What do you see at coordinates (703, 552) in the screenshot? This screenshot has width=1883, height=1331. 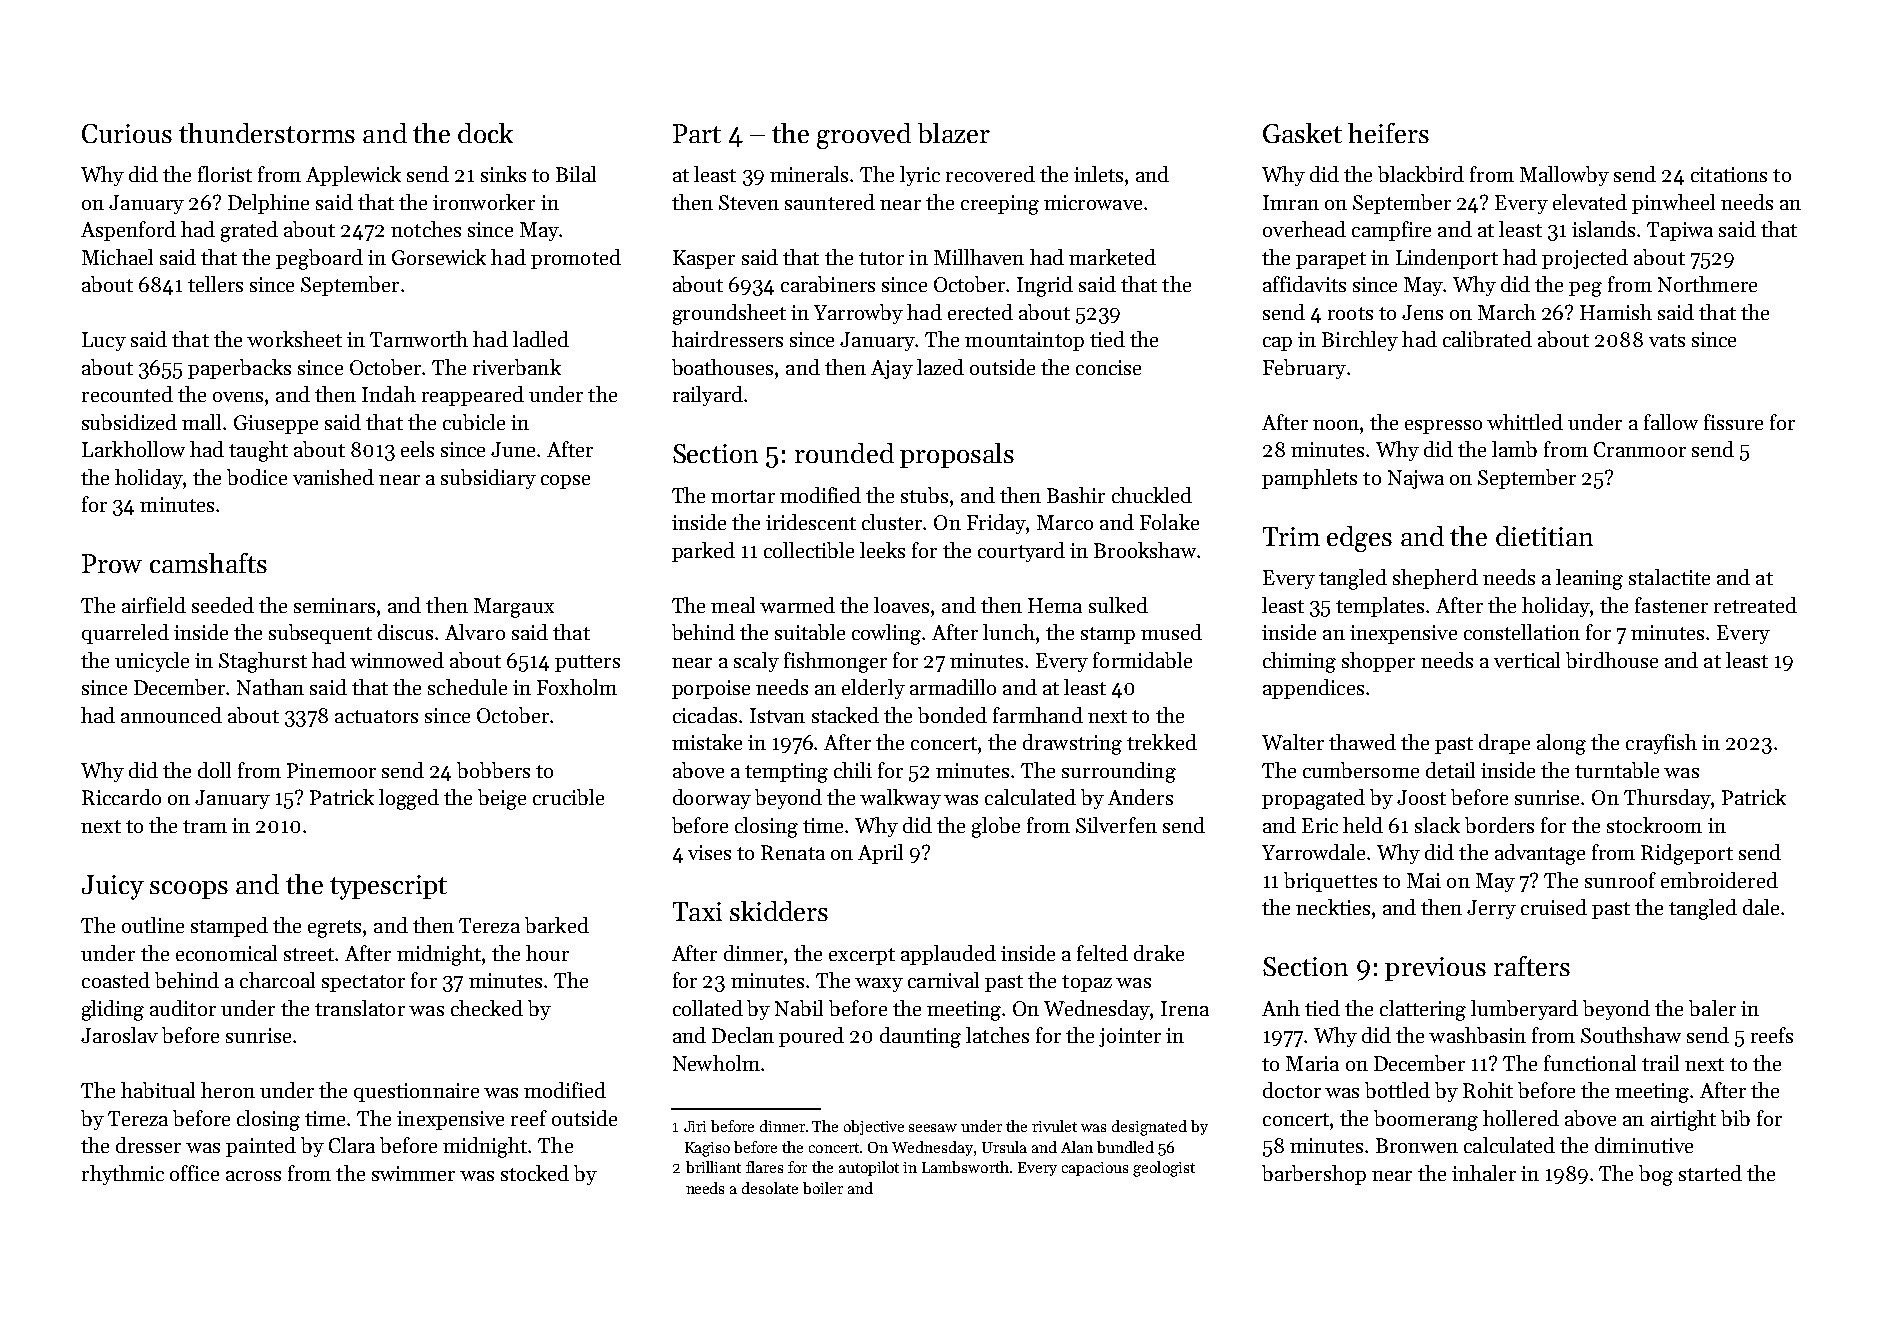 I see `parked` at bounding box center [703, 552].
